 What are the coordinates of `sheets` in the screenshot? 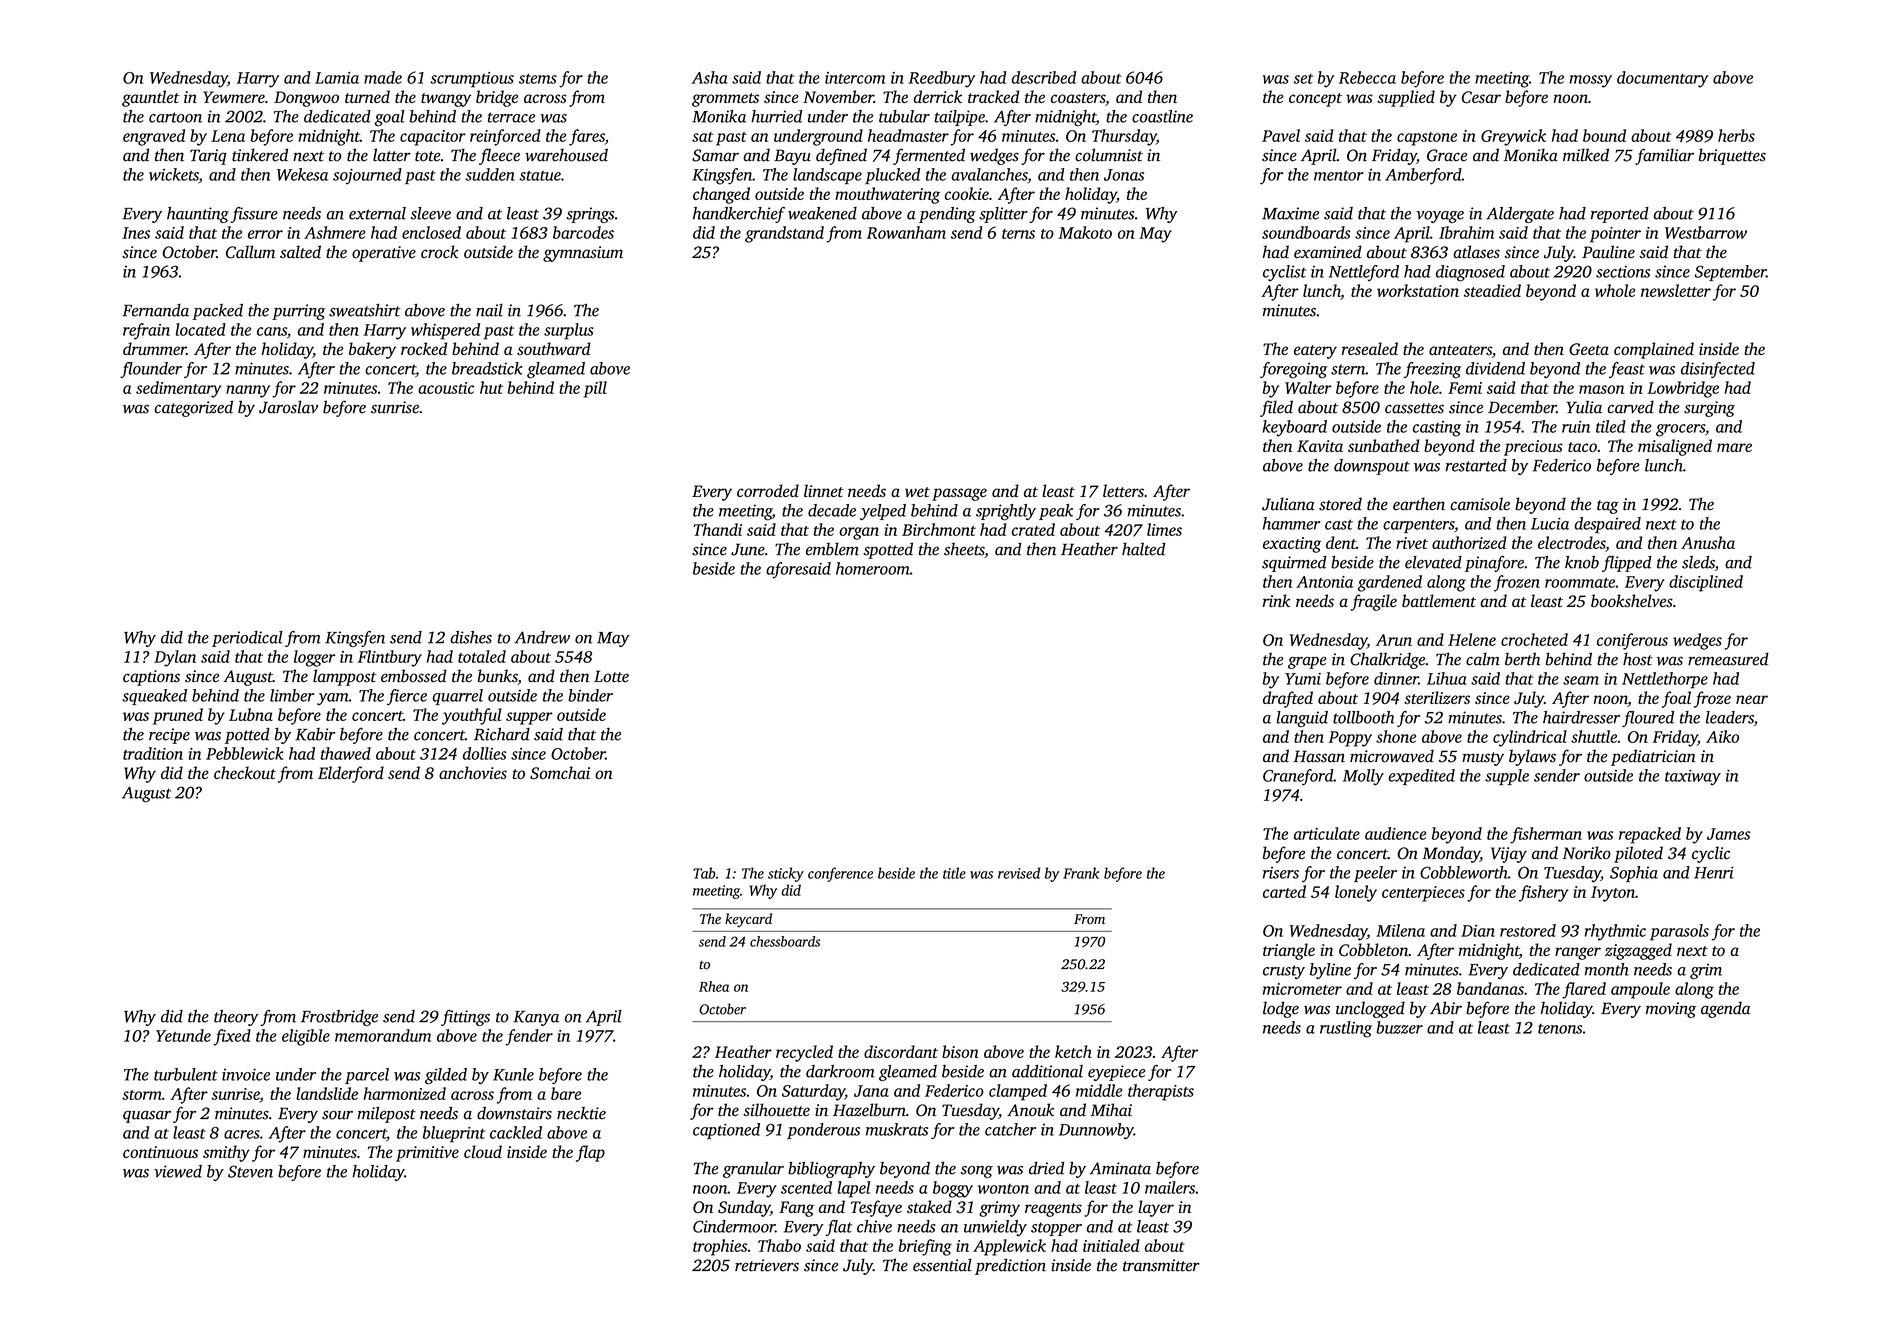 It's located at (964, 549).
